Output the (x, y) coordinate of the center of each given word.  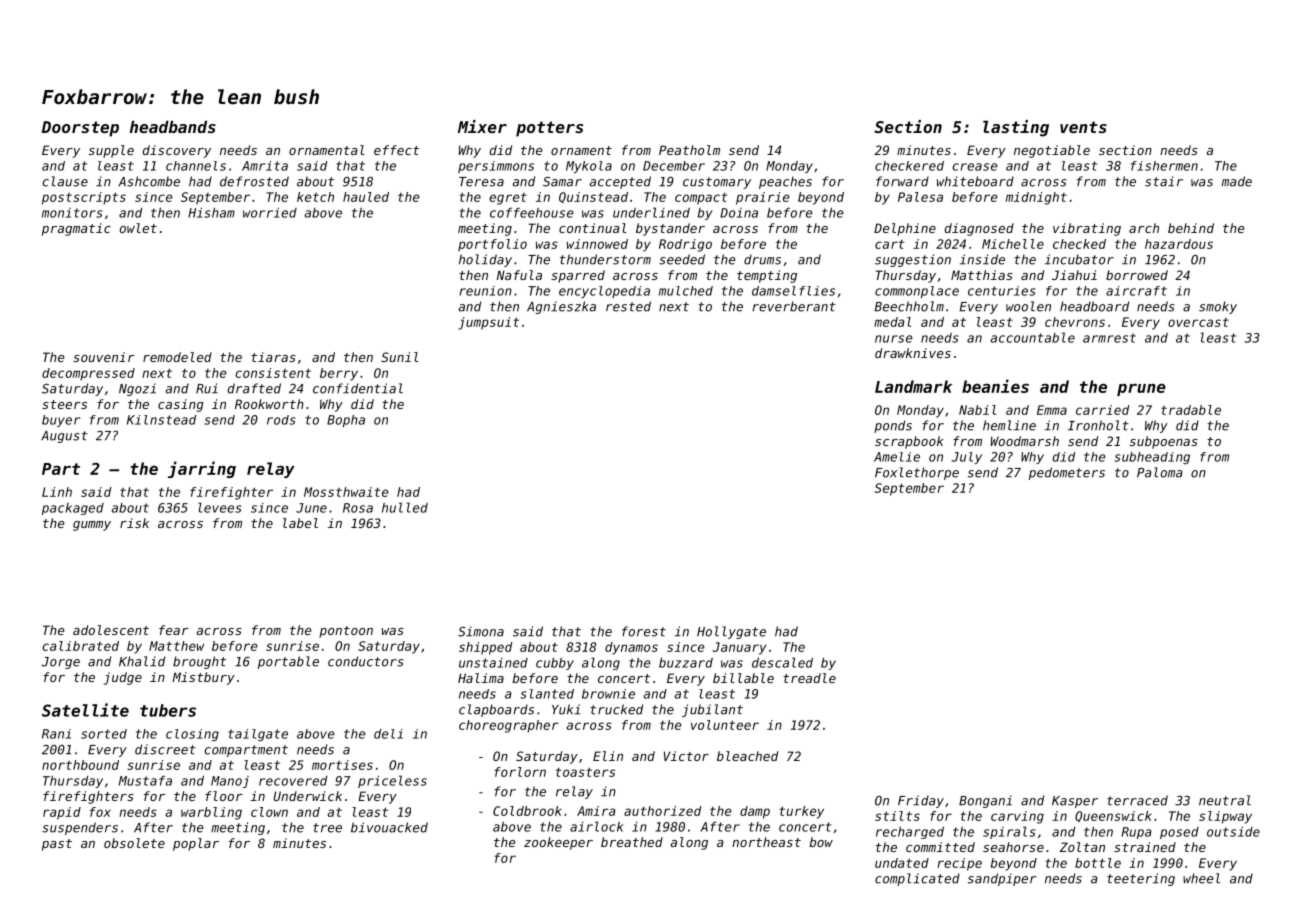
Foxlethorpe (917, 473)
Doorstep (80, 129)
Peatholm (689, 150)
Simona (481, 631)
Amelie (897, 457)
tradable (1191, 410)
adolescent (111, 630)
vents (1083, 127)
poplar (196, 844)
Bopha (346, 421)
